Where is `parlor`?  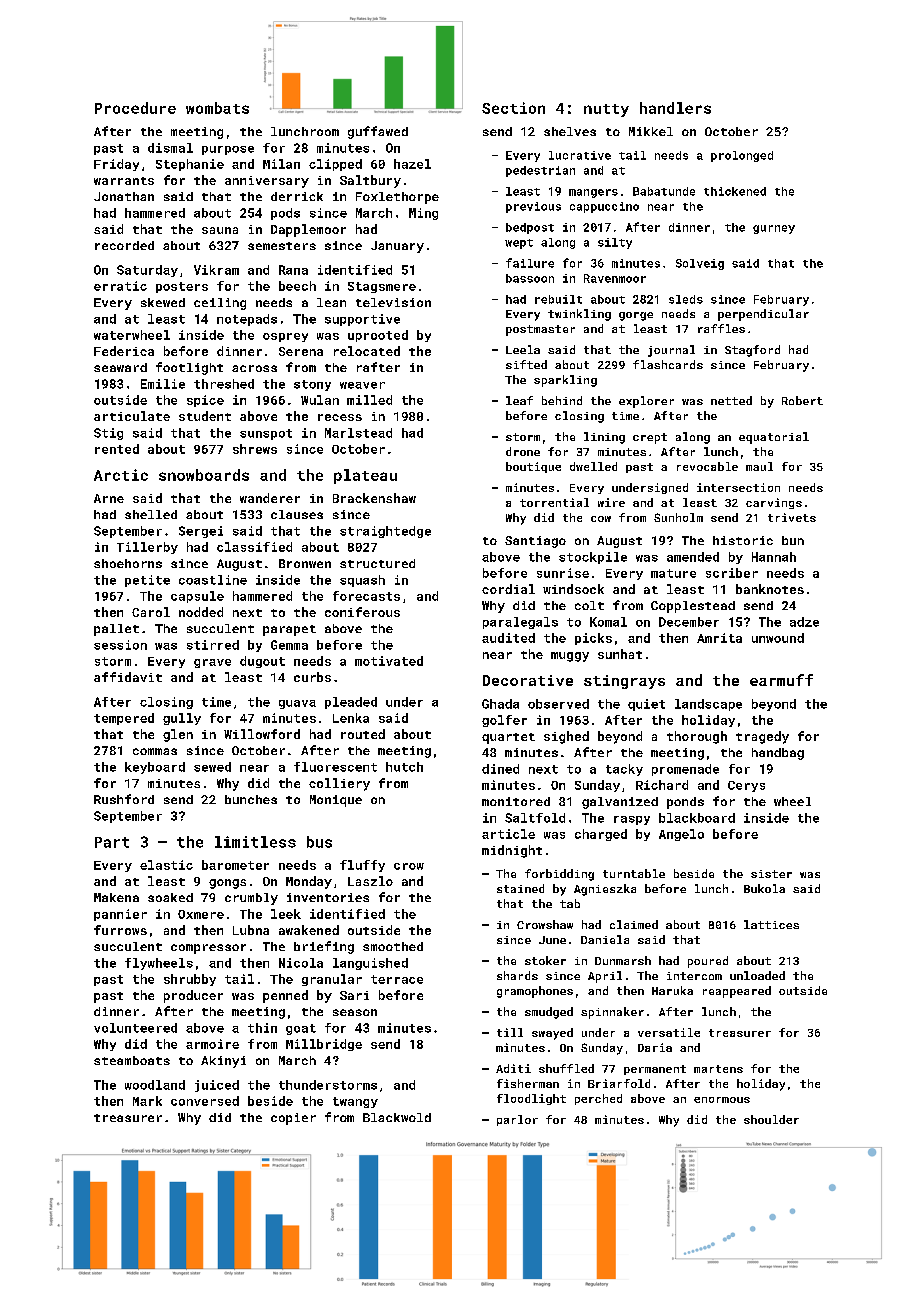 parlor is located at coordinates (517, 1120).
